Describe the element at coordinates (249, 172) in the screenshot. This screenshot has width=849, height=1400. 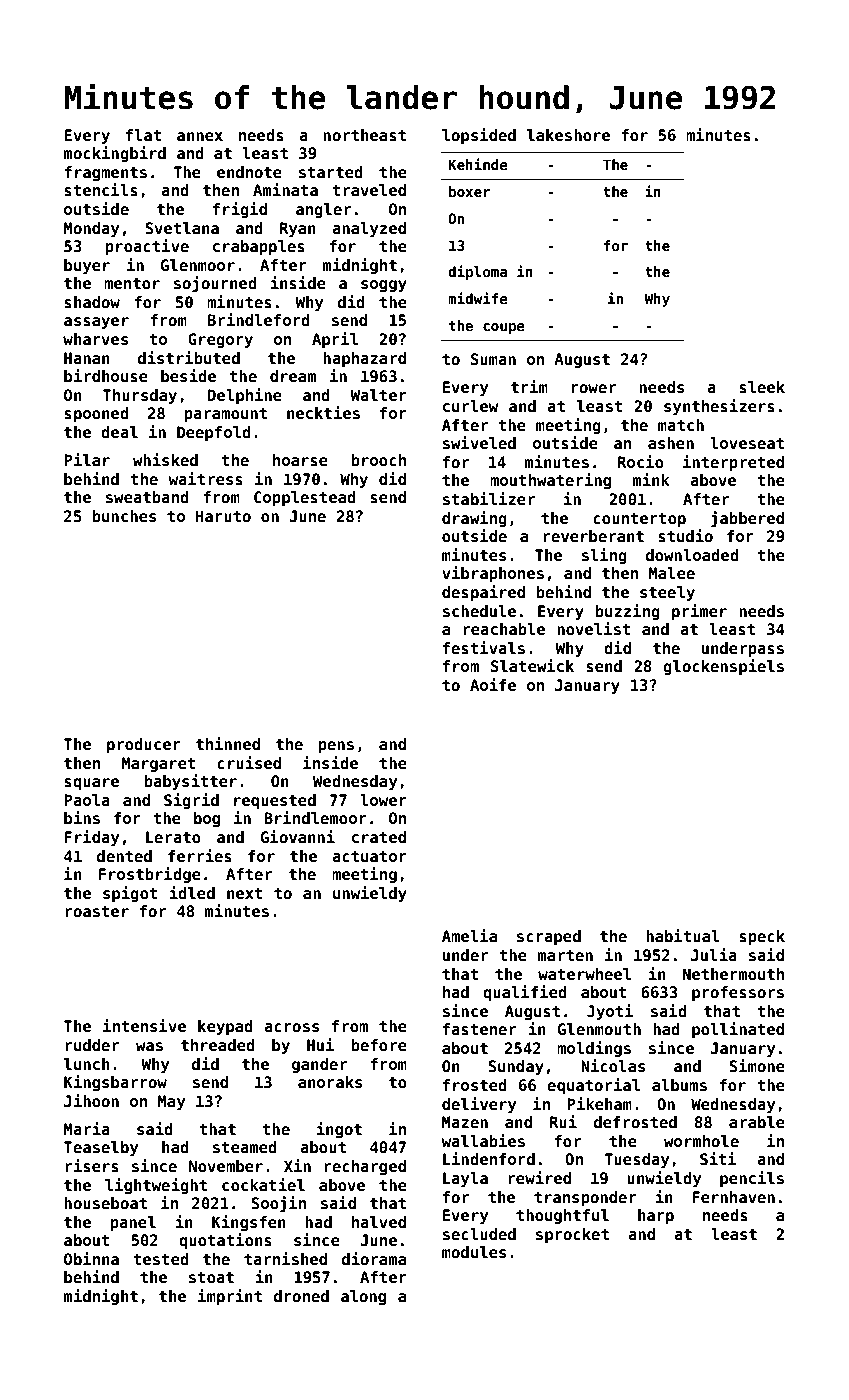
I see `endnote` at that location.
